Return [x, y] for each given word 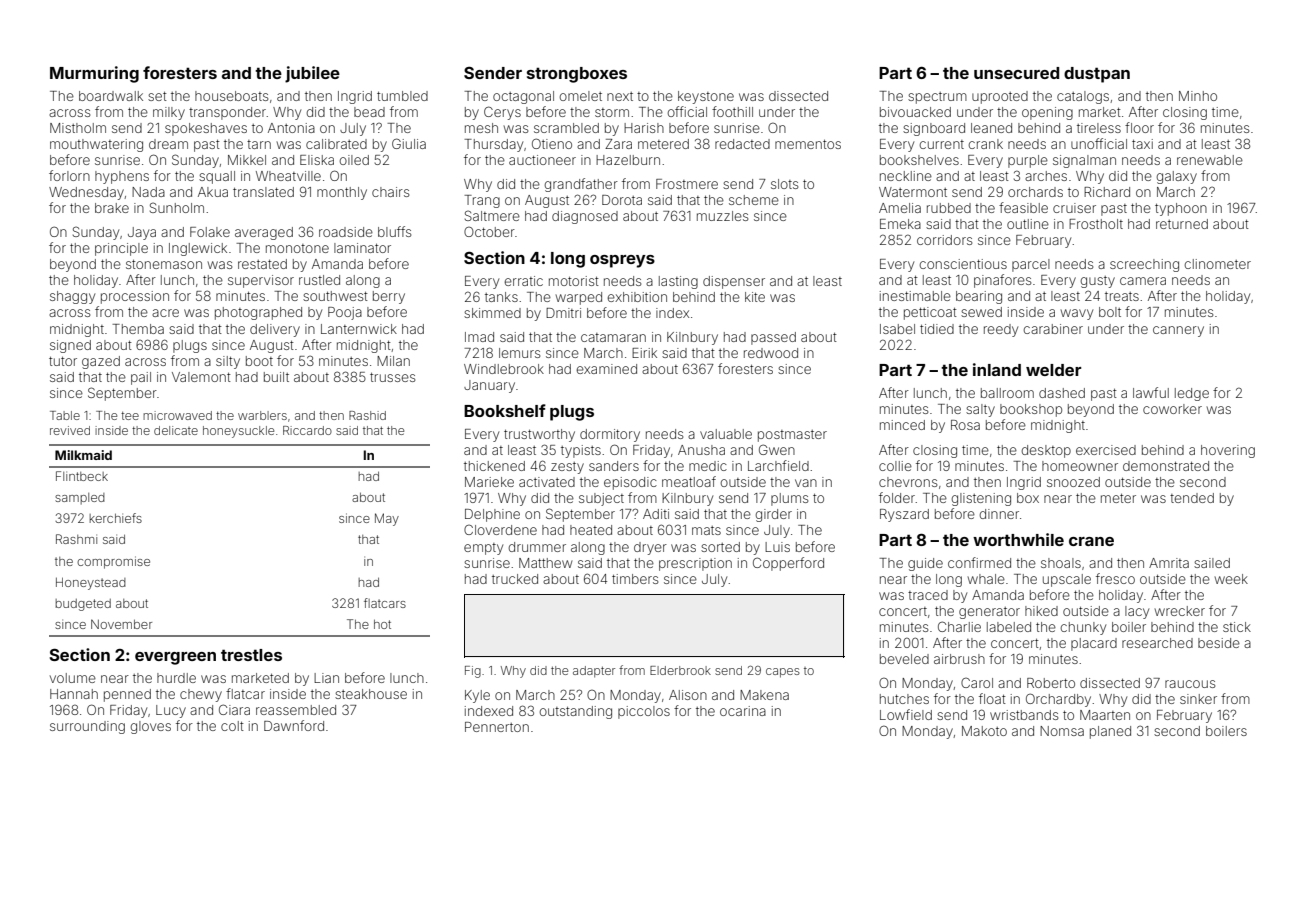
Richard [1107, 192]
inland [997, 369]
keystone [706, 97]
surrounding [87, 727]
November [121, 624]
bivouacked [915, 112]
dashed [1062, 393]
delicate [176, 430]
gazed [101, 362]
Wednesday [86, 193]
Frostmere [687, 184]
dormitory [610, 435]
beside [1219, 643]
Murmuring [94, 74]
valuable [726, 434]
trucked [515, 579]
